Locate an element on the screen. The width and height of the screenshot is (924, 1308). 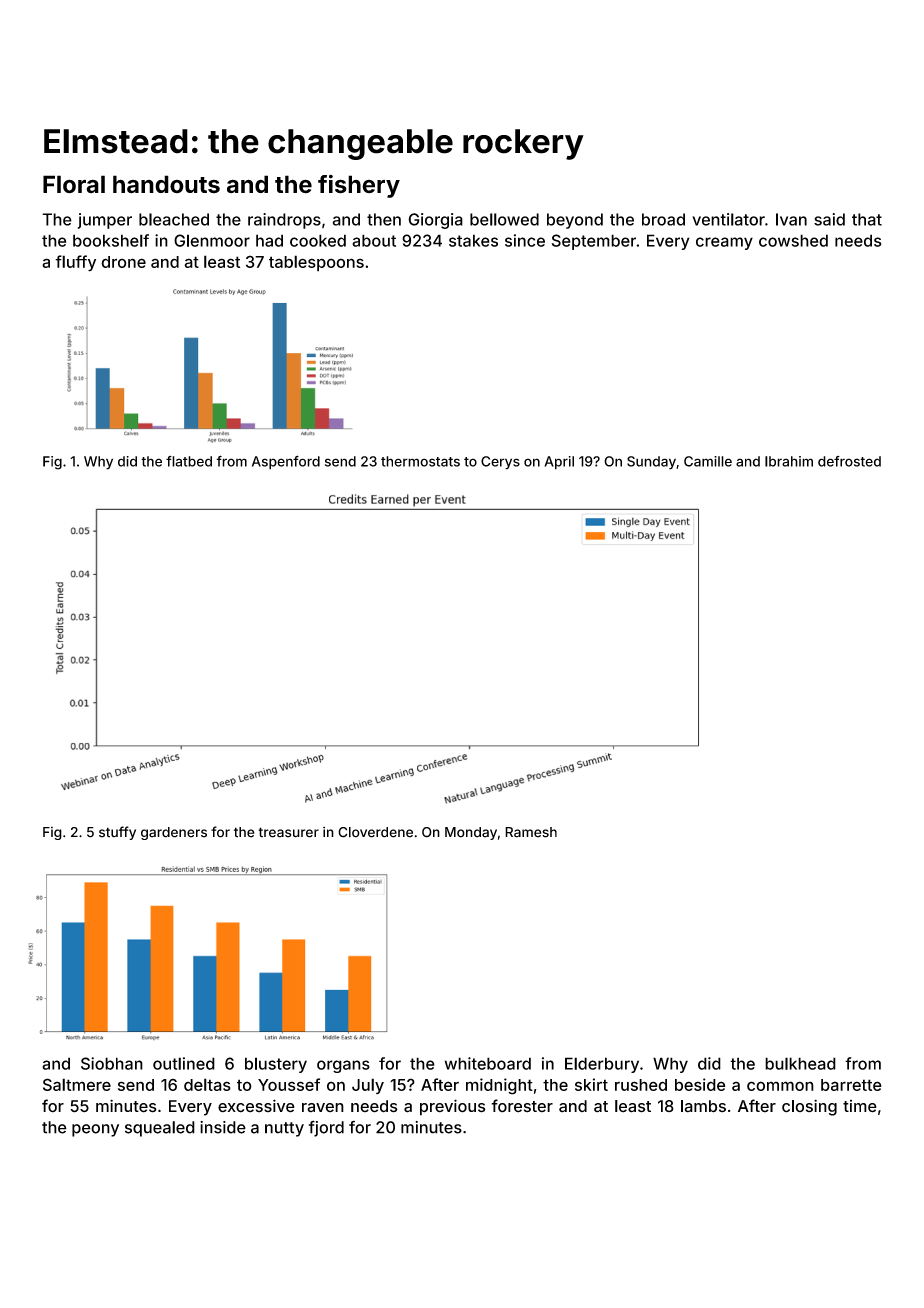
Ibrahim is located at coordinates (789, 461).
